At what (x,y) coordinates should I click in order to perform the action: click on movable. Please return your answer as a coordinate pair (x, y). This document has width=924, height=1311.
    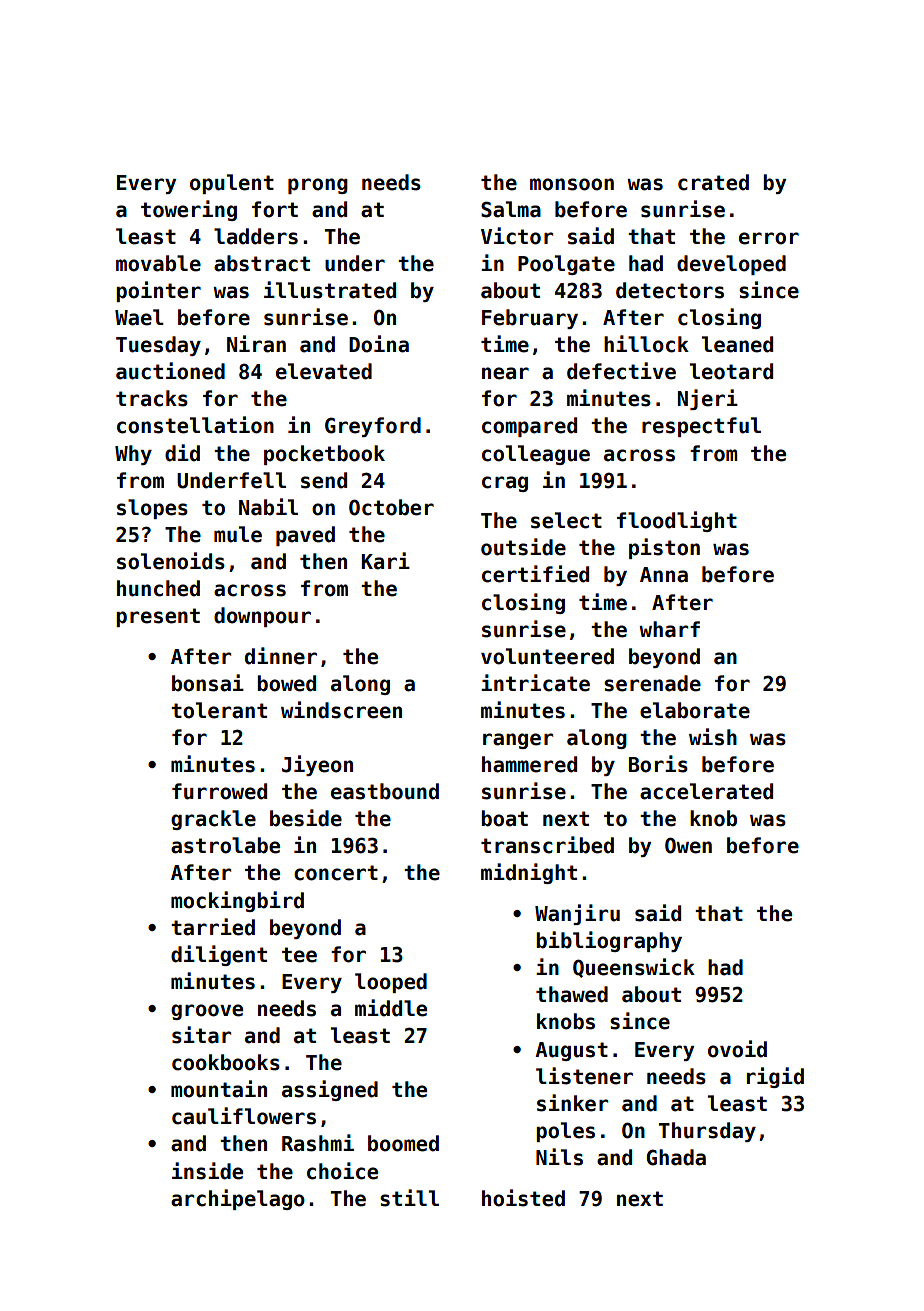
    Looking at the image, I should click on (158, 263).
